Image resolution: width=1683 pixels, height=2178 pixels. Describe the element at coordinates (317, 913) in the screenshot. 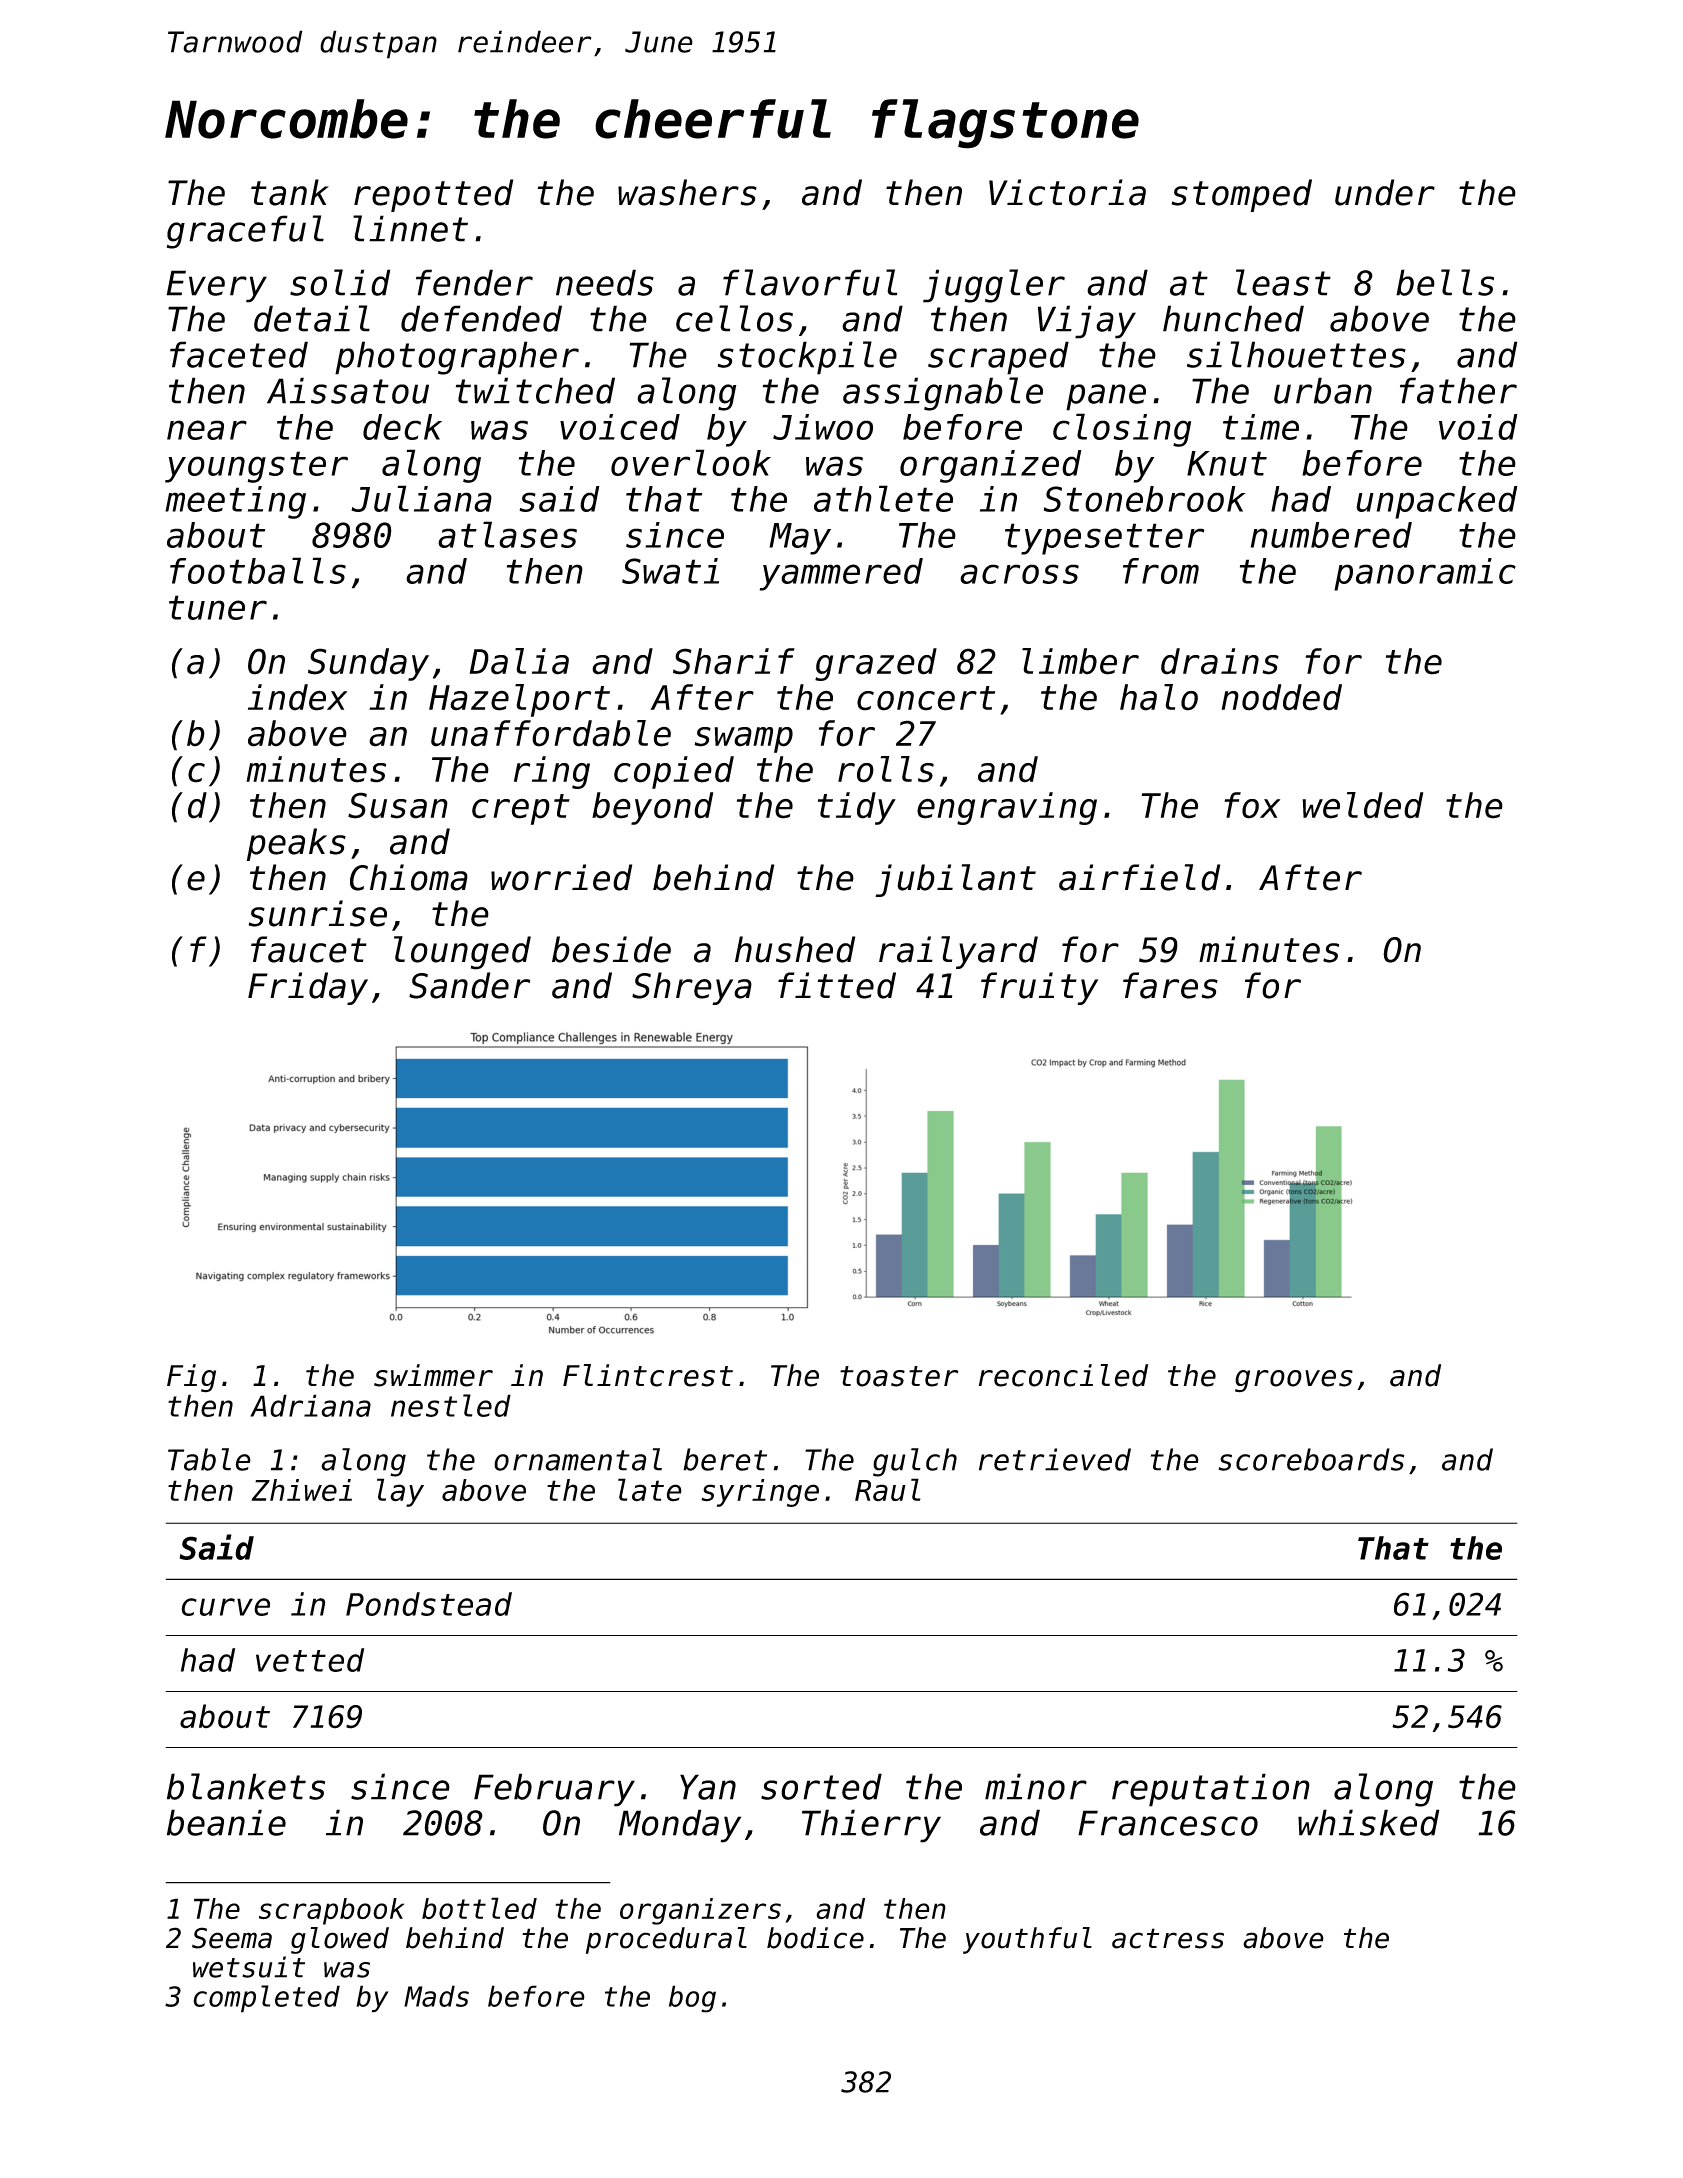

I see `sunrise` at that location.
